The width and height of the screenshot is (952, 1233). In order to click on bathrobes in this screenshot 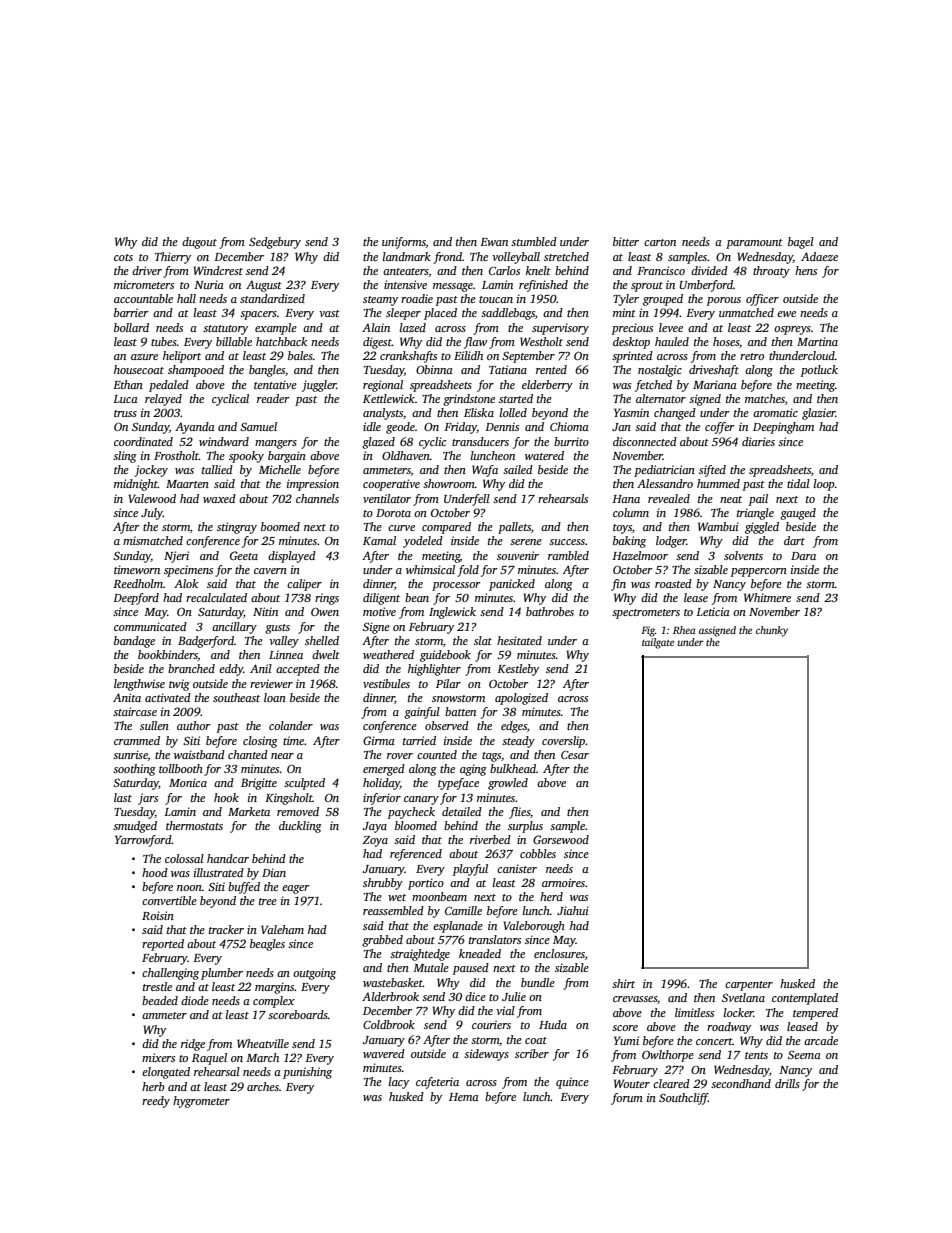, I will do `click(550, 611)`.
